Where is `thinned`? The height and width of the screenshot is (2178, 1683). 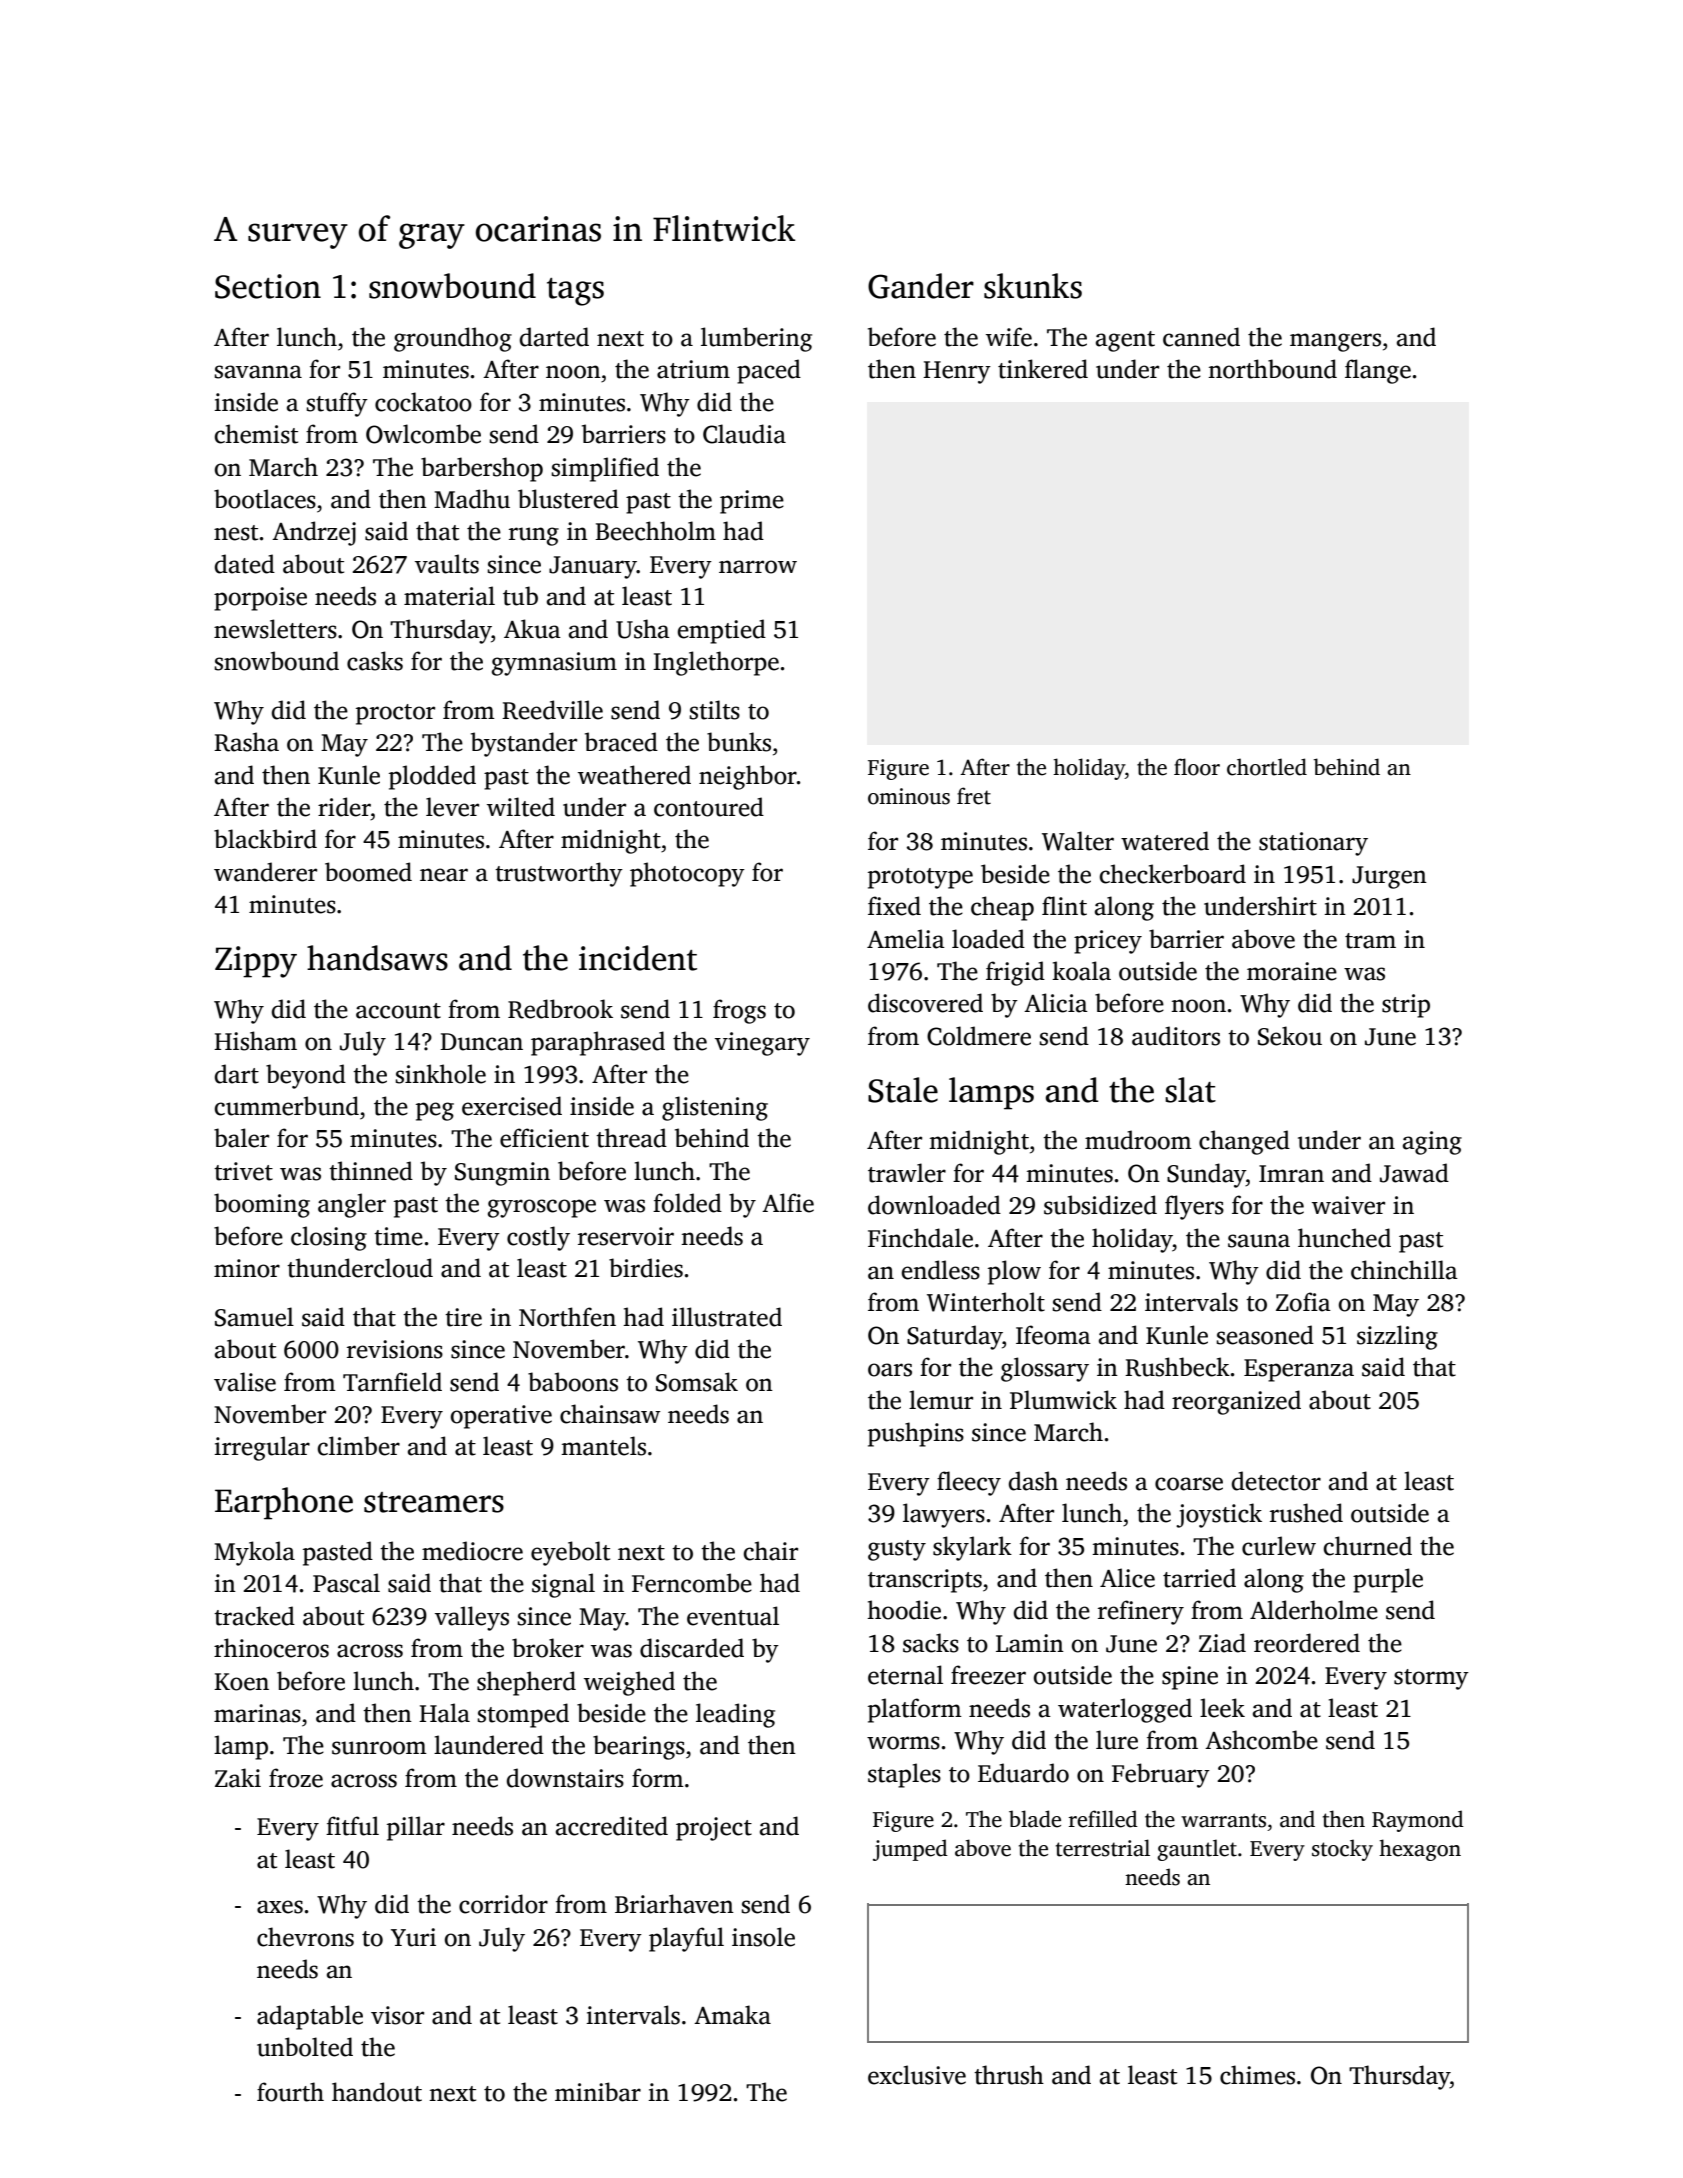
thinned is located at coordinates (371, 1171).
